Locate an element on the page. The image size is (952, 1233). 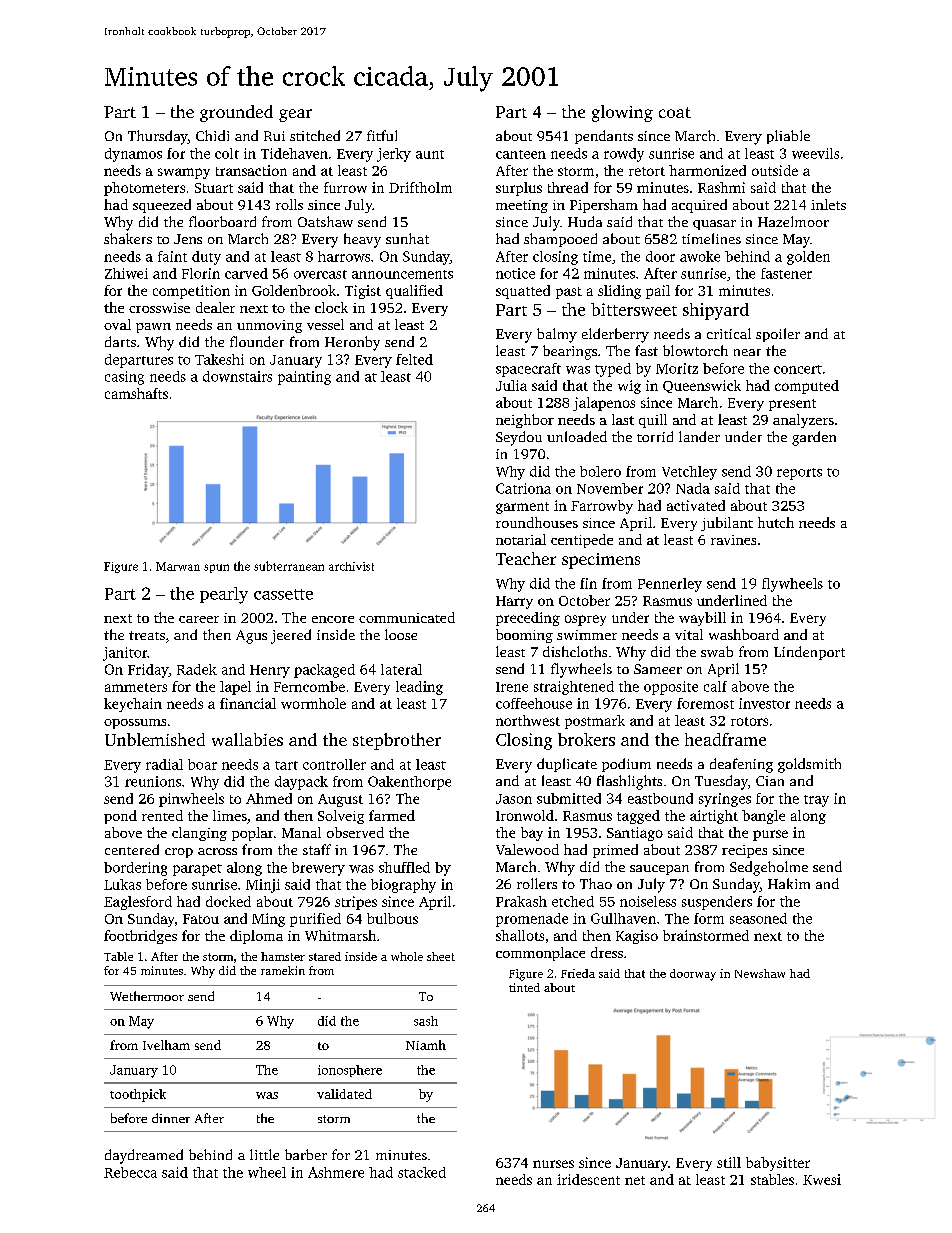
spacecraft is located at coordinates (528, 370).
